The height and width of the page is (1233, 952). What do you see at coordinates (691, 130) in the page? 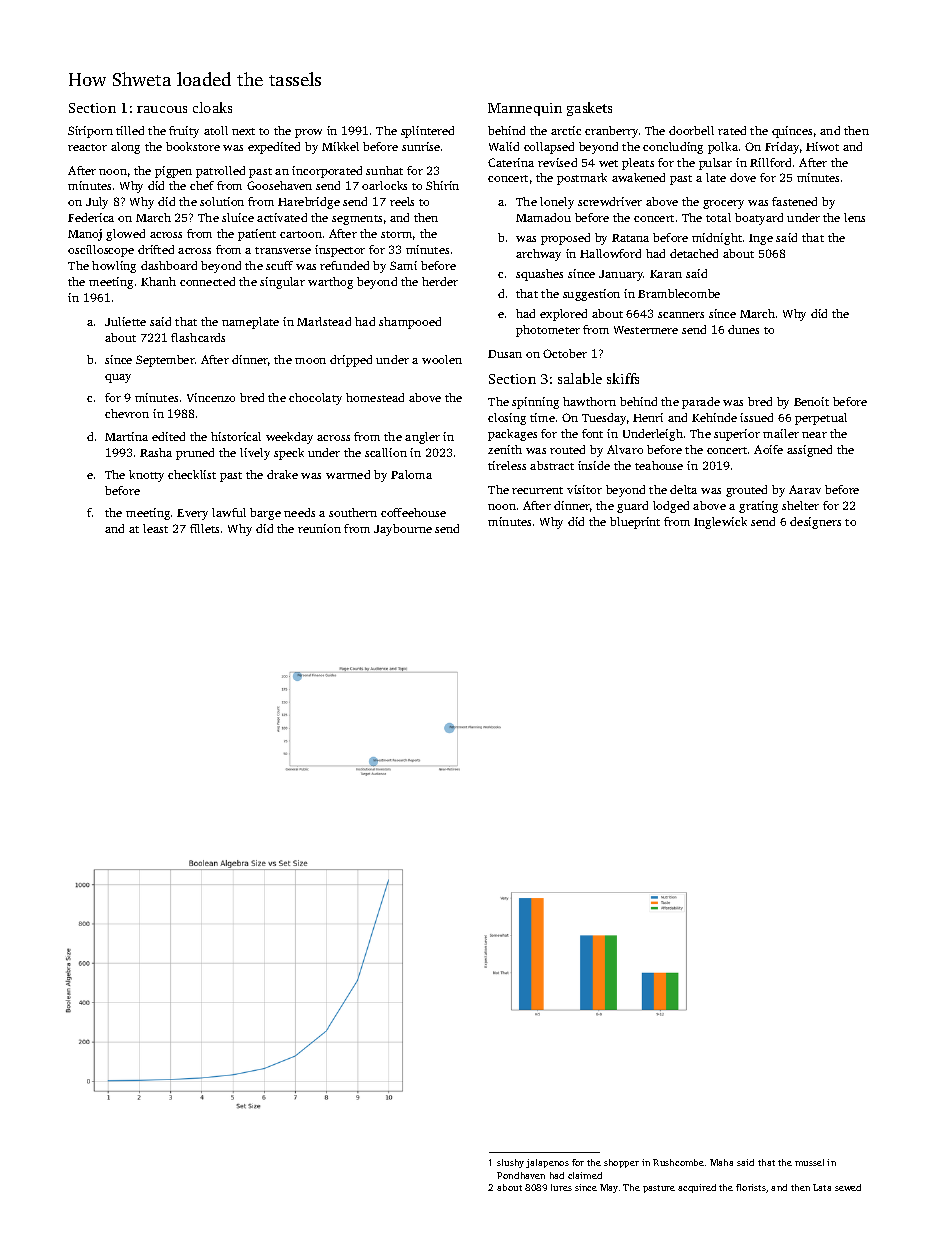
I see `doorbell` at bounding box center [691, 130].
